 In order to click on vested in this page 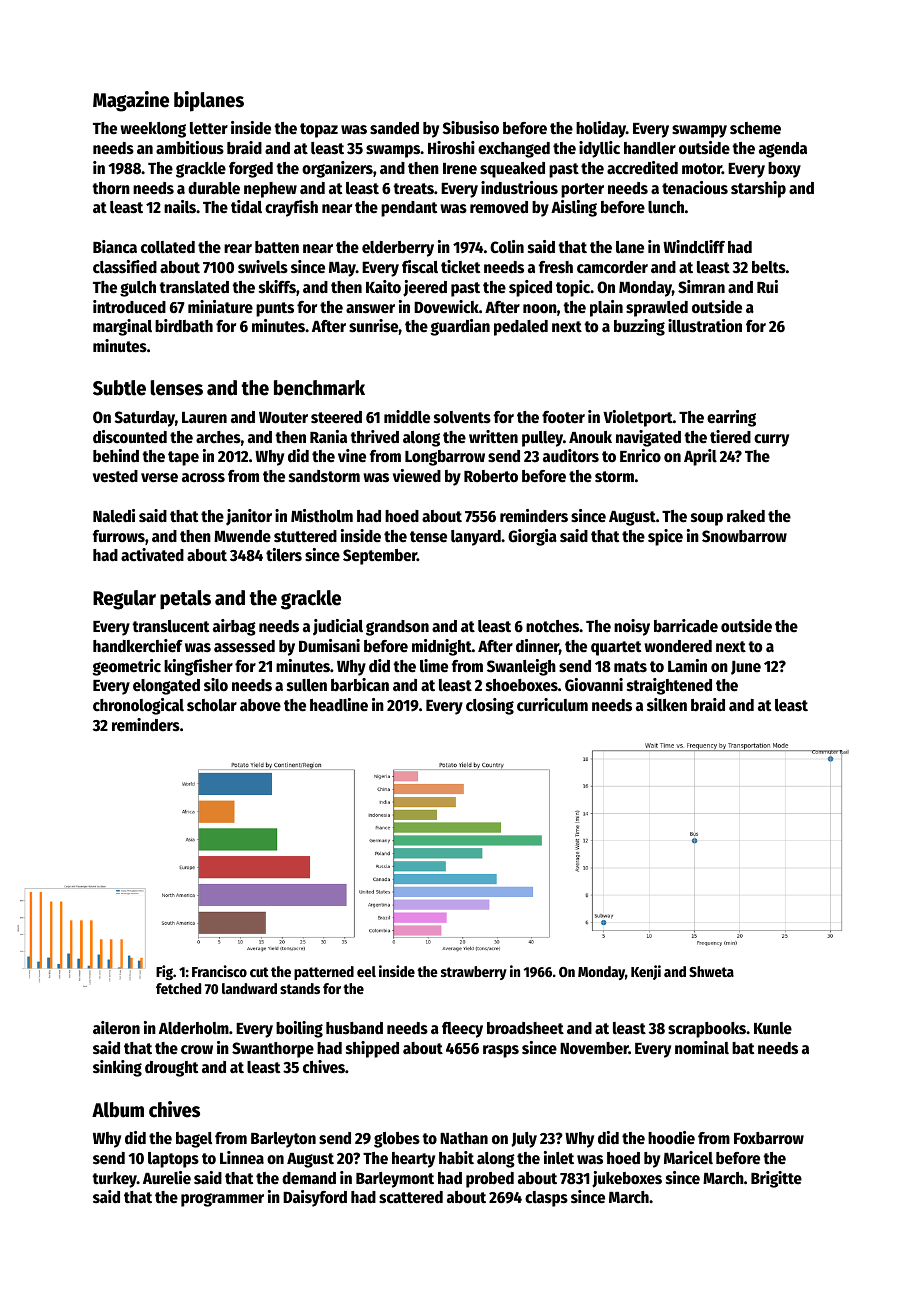, I will do `click(115, 476)`.
